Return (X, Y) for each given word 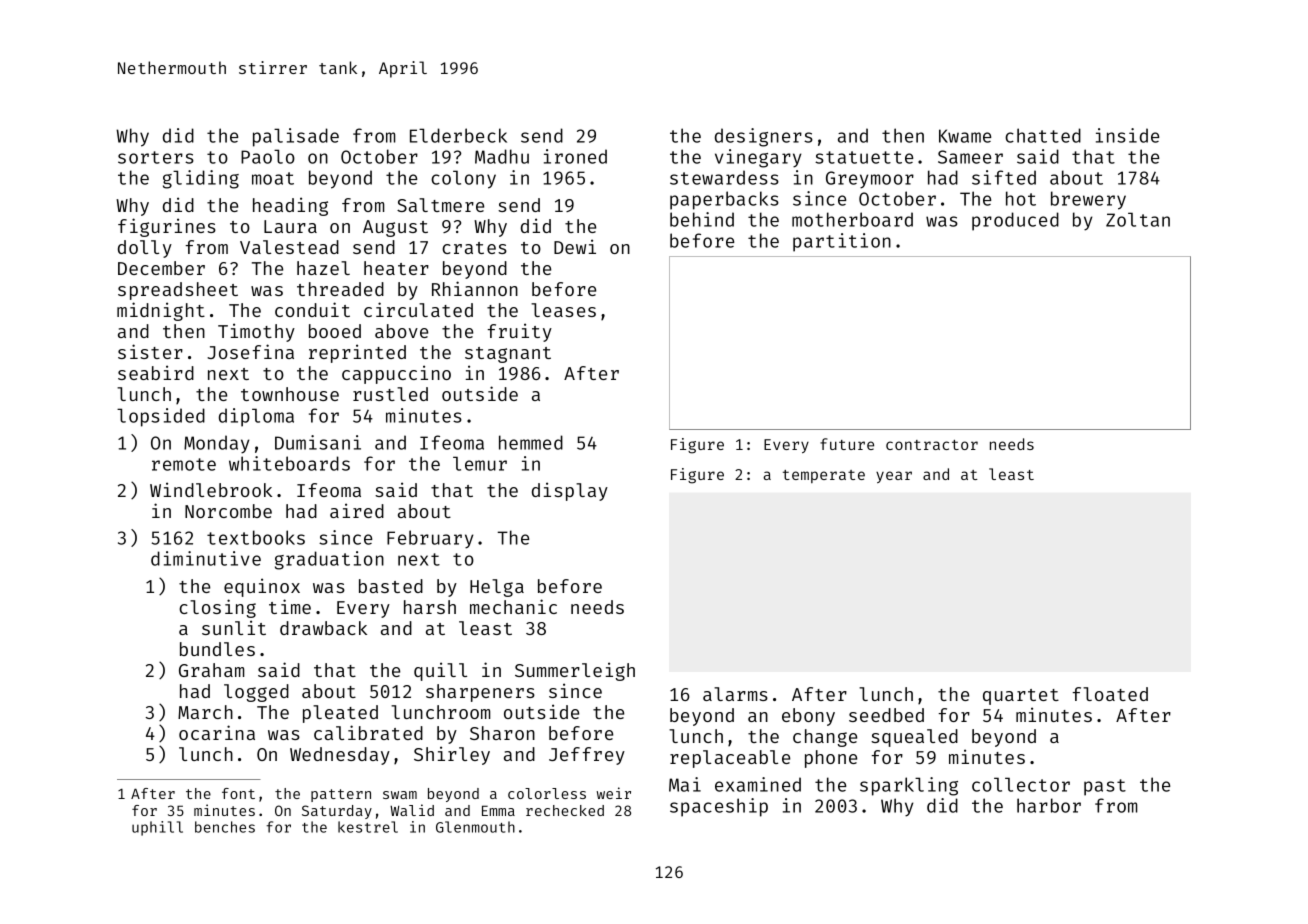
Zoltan (1138, 219)
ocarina (217, 732)
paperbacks (724, 200)
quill (440, 671)
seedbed (886, 715)
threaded (340, 289)
